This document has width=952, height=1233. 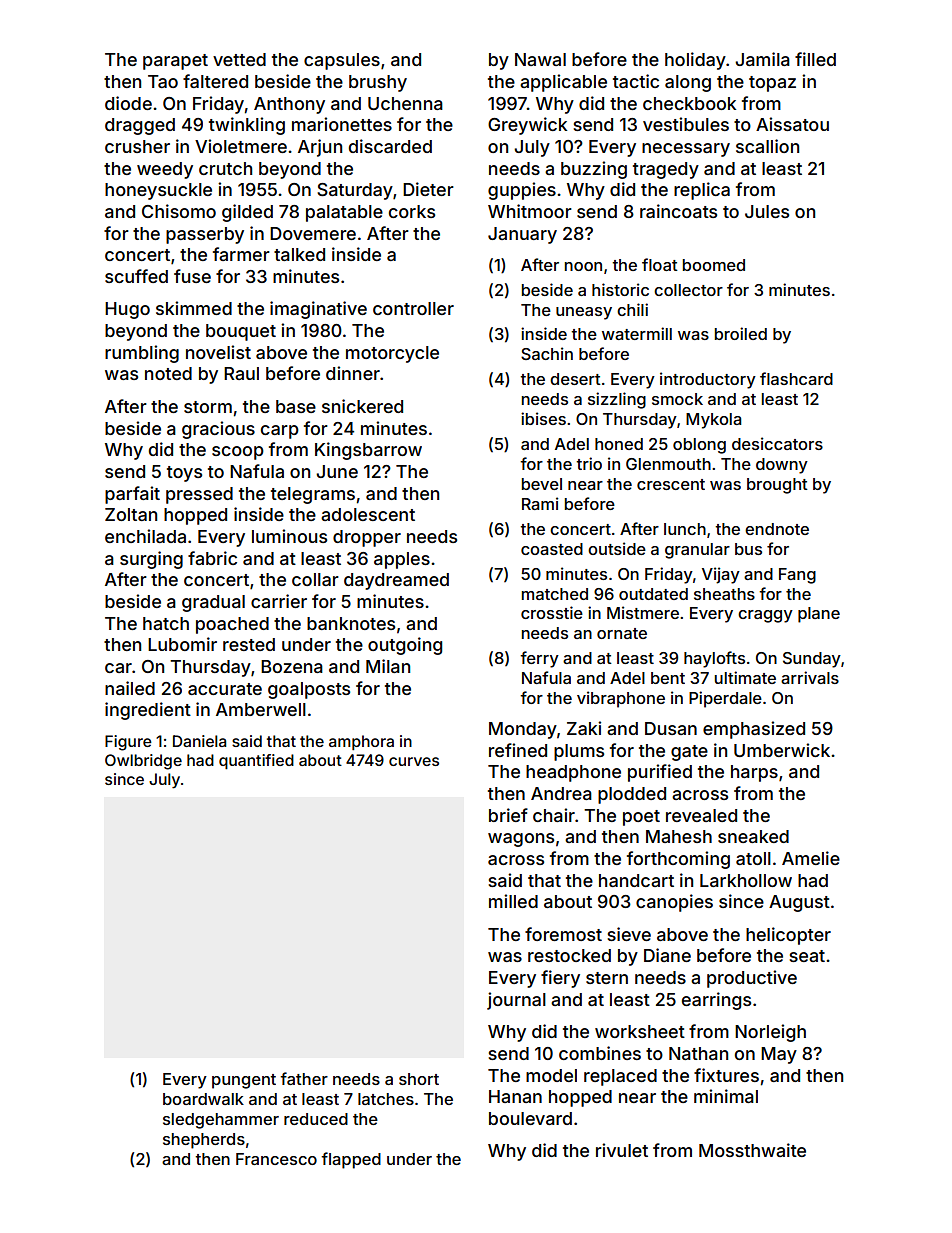 What do you see at coordinates (184, 474) in the document?
I see `toys` at bounding box center [184, 474].
